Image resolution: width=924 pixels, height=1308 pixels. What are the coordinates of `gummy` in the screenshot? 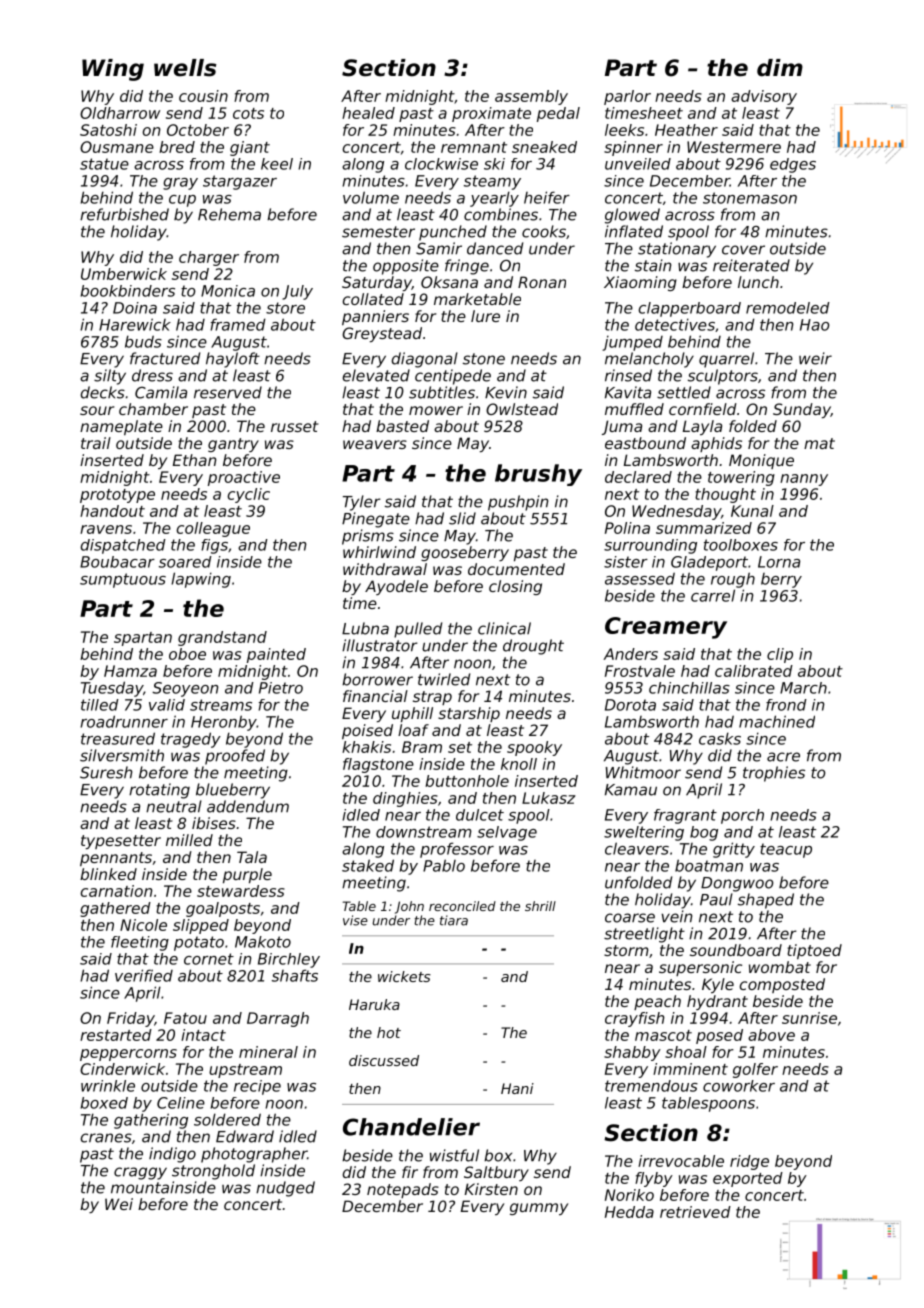 It's located at (539, 1209).
